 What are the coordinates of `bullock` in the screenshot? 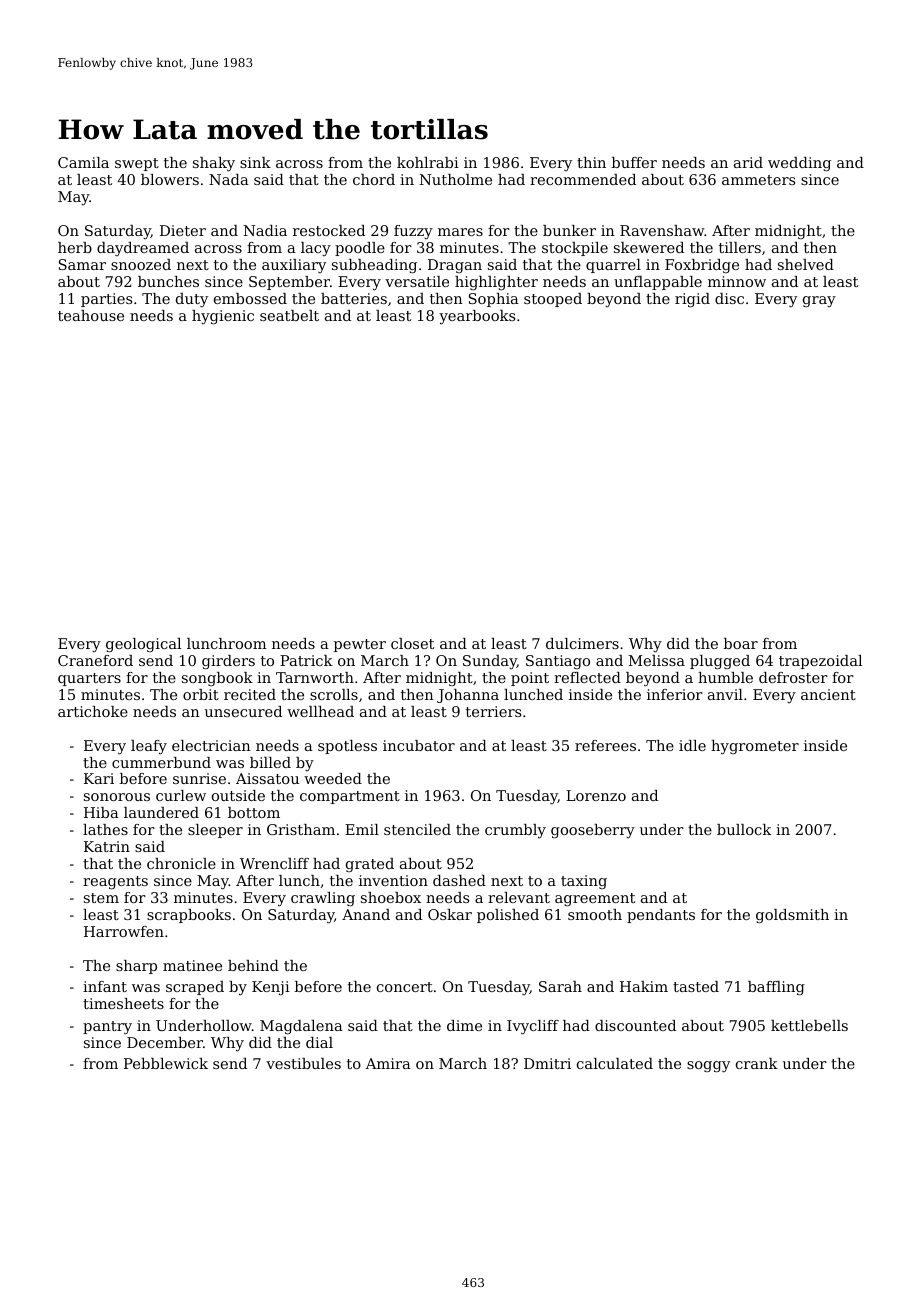 It's located at (744, 829).
